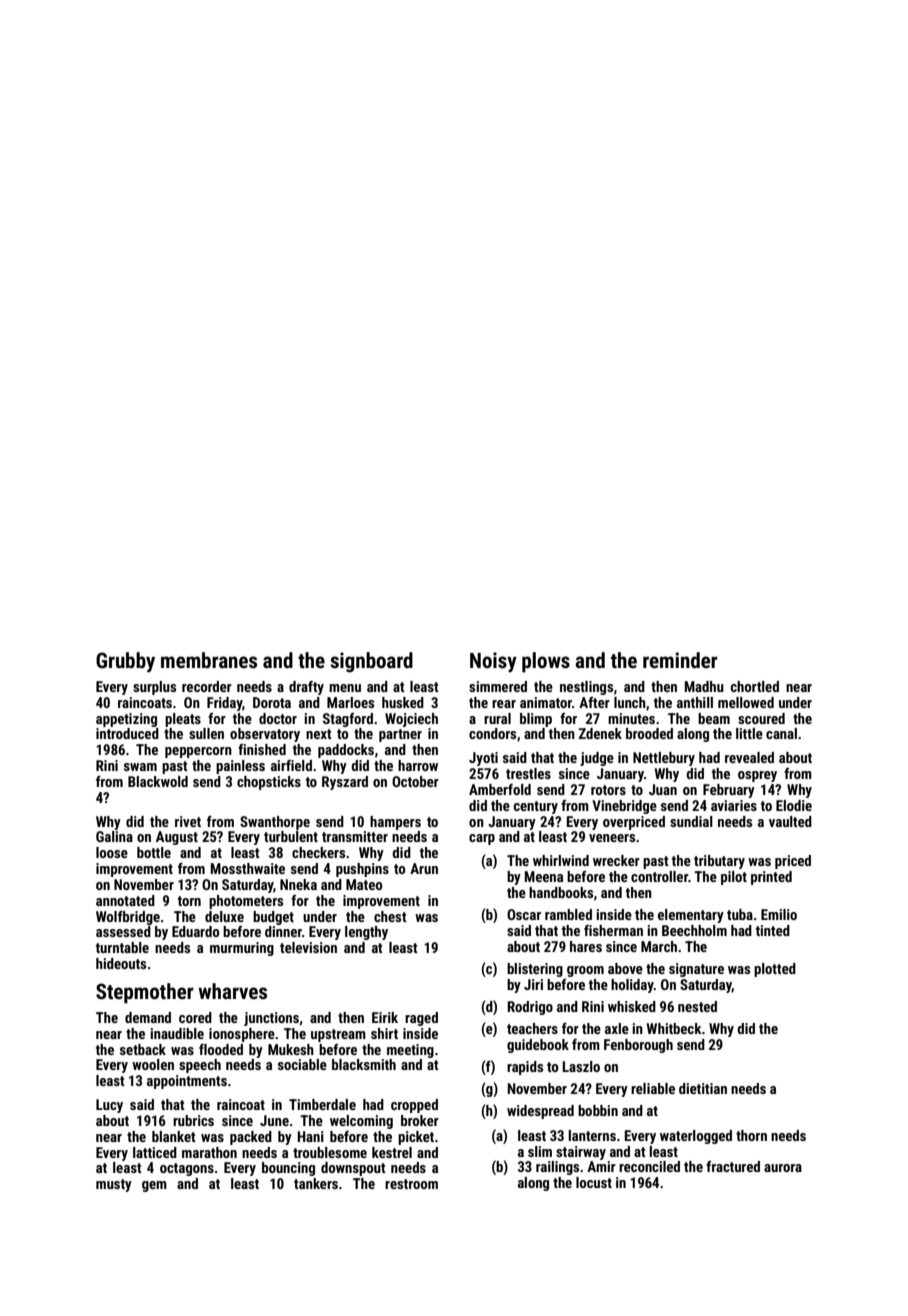 The image size is (908, 1316). Describe the element at coordinates (424, 868) in the document. I see `Arun` at that location.
